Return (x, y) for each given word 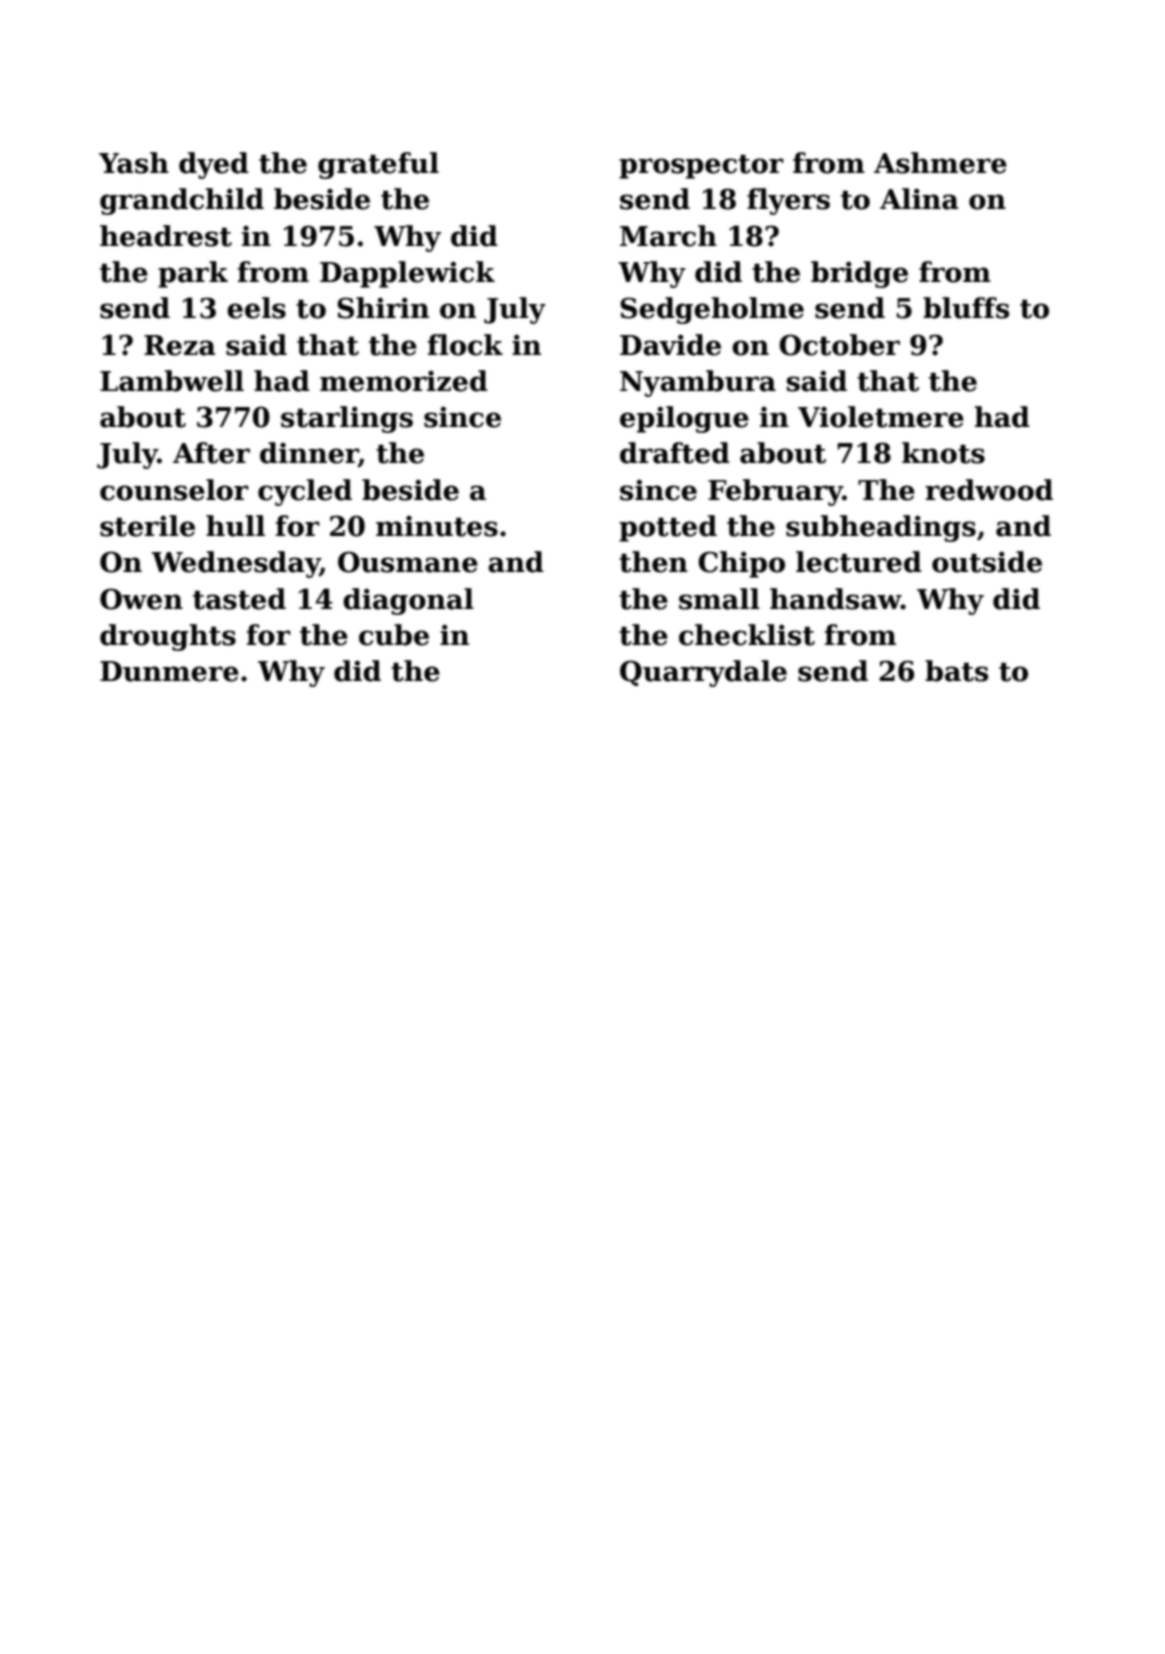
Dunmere (169, 671)
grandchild (182, 201)
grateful (378, 165)
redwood (989, 490)
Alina (919, 199)
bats (956, 671)
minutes (437, 526)
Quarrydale (703, 673)
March (668, 236)
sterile (147, 526)
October (839, 345)
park (193, 274)
